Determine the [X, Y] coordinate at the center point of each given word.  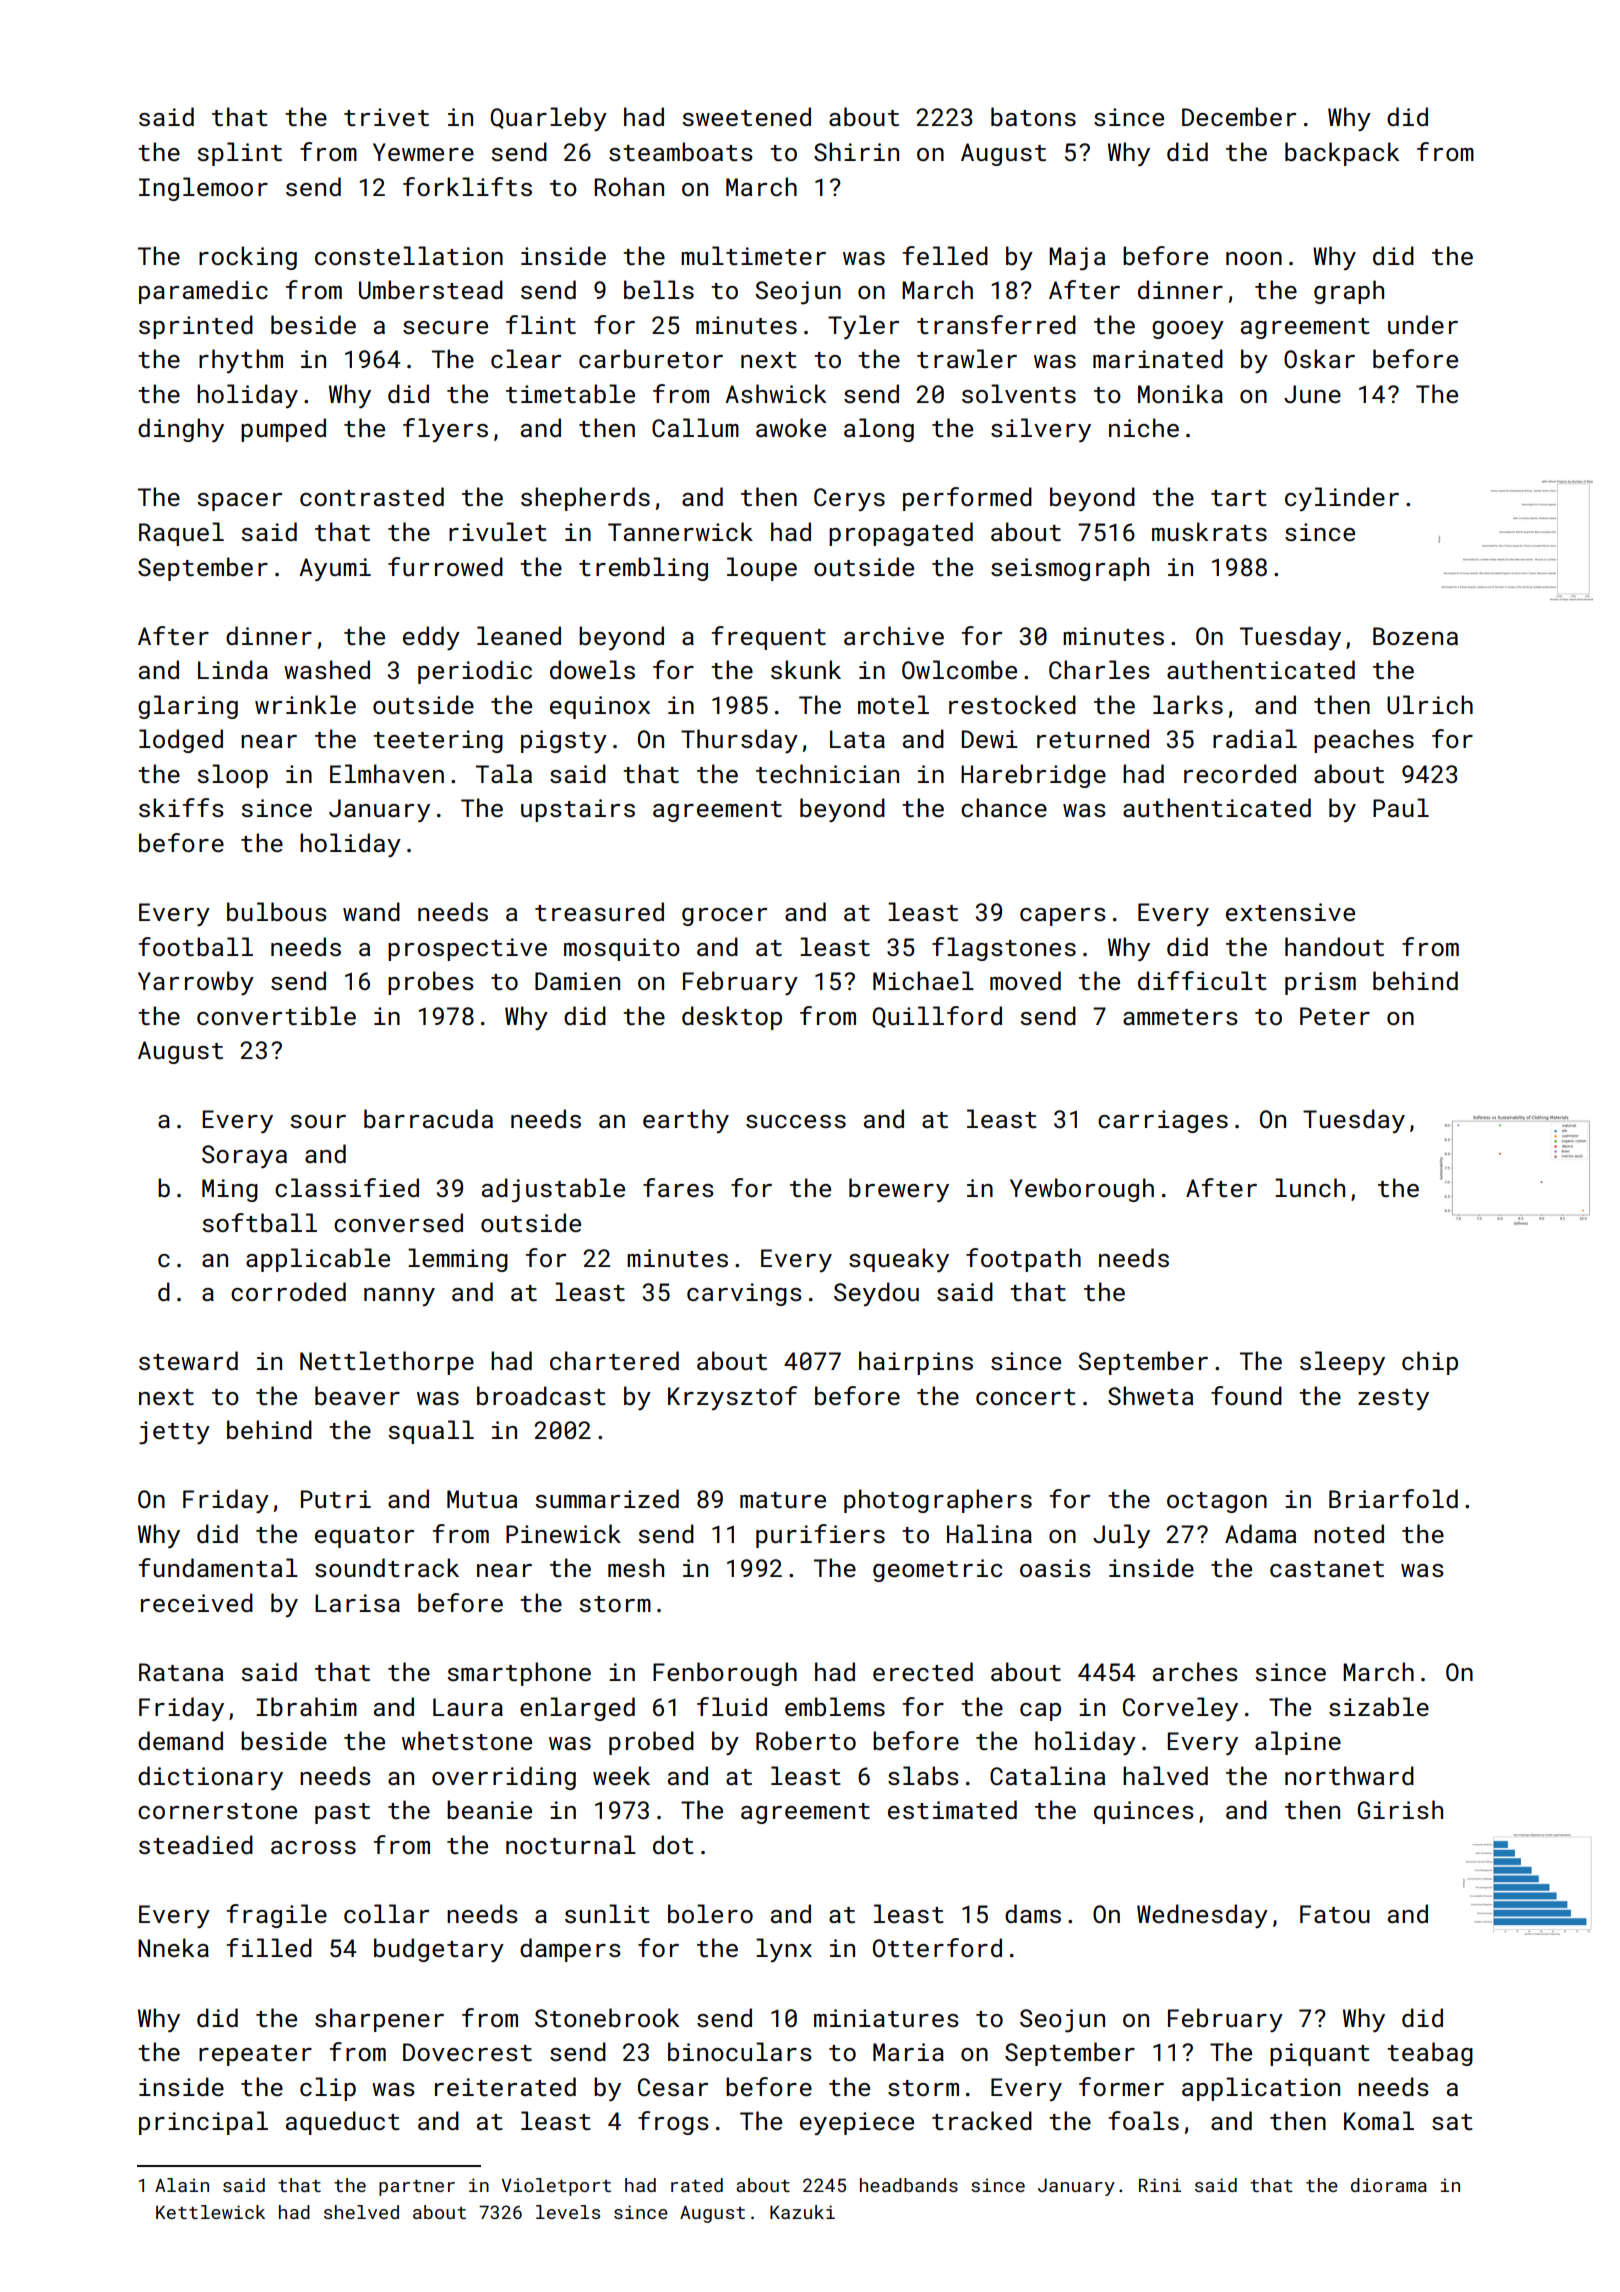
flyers [445, 430]
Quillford [937, 1017]
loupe [762, 569]
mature [783, 1500]
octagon [1217, 1502]
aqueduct [343, 2123]
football [195, 946]
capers [1063, 917]
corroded [288, 1291]
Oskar [1319, 358]
